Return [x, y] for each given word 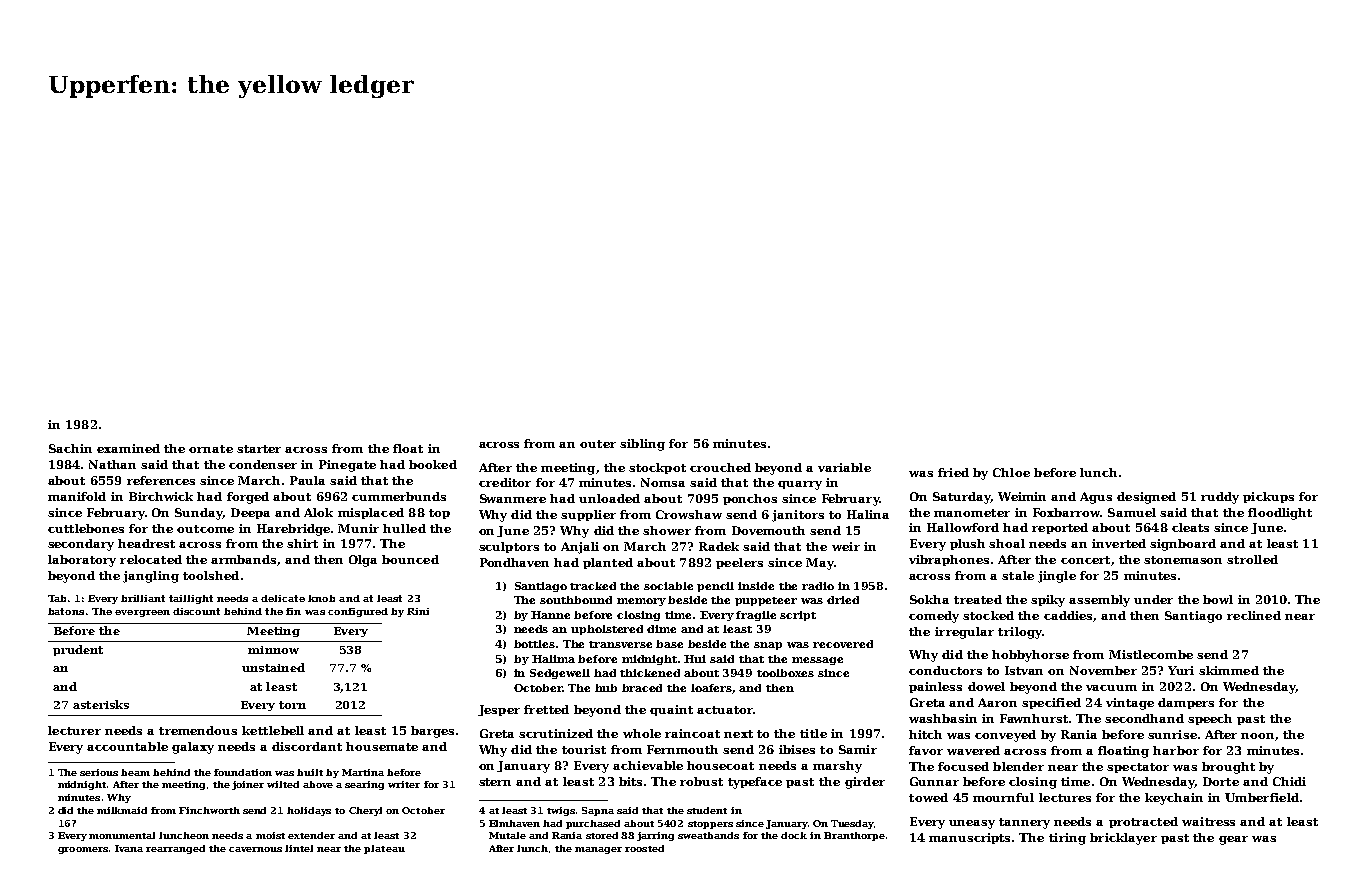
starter [259, 449]
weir [846, 546]
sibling [642, 445]
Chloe [1011, 472]
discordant [307, 746]
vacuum [1111, 688]
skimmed [1229, 670]
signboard [1183, 545]
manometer [972, 513]
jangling [151, 577]
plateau [384, 849]
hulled [404, 528]
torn [292, 705]
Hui [695, 659]
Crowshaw [689, 514]
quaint [671, 710]
